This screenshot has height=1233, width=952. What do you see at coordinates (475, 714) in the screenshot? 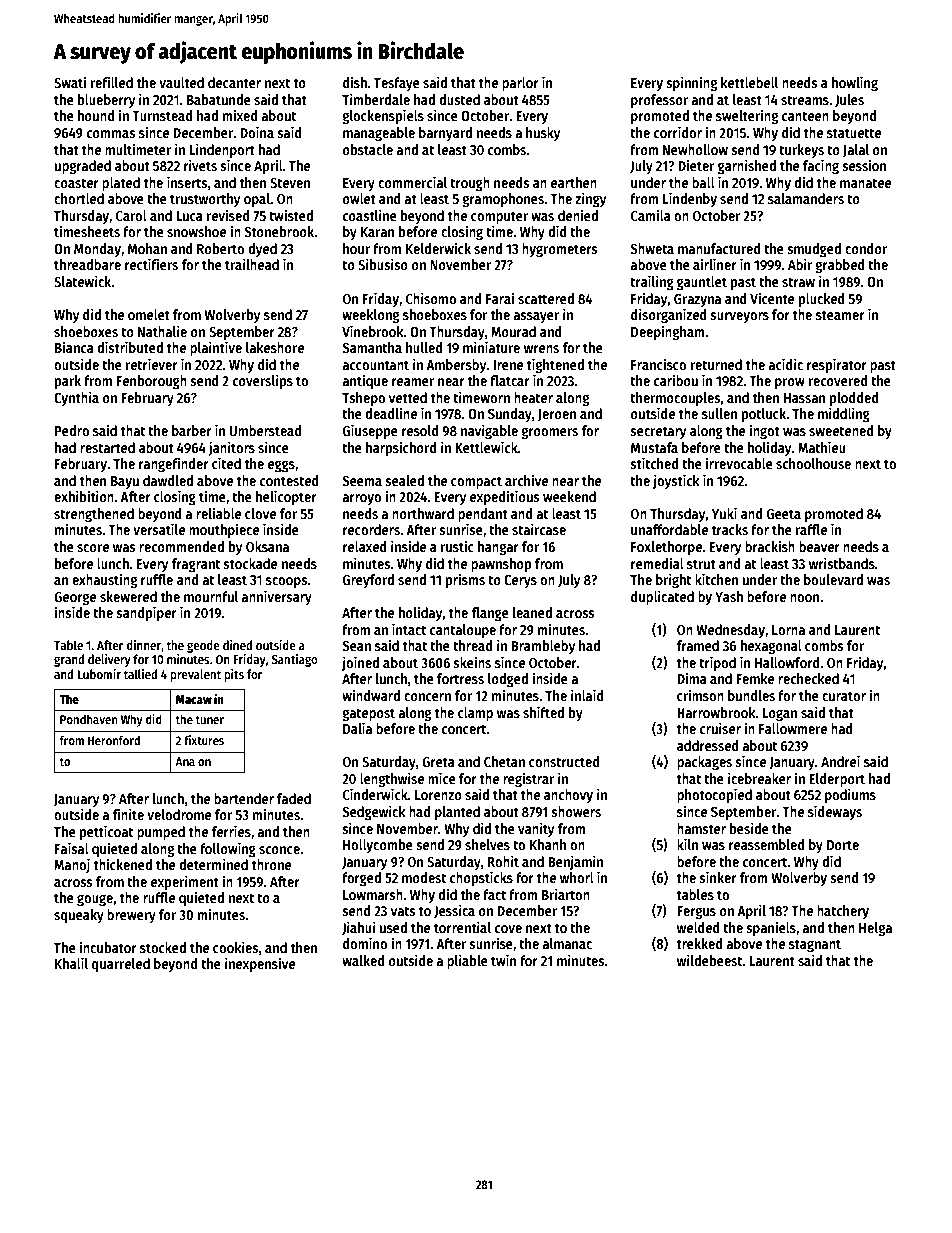
I see `clamp` at bounding box center [475, 714].
